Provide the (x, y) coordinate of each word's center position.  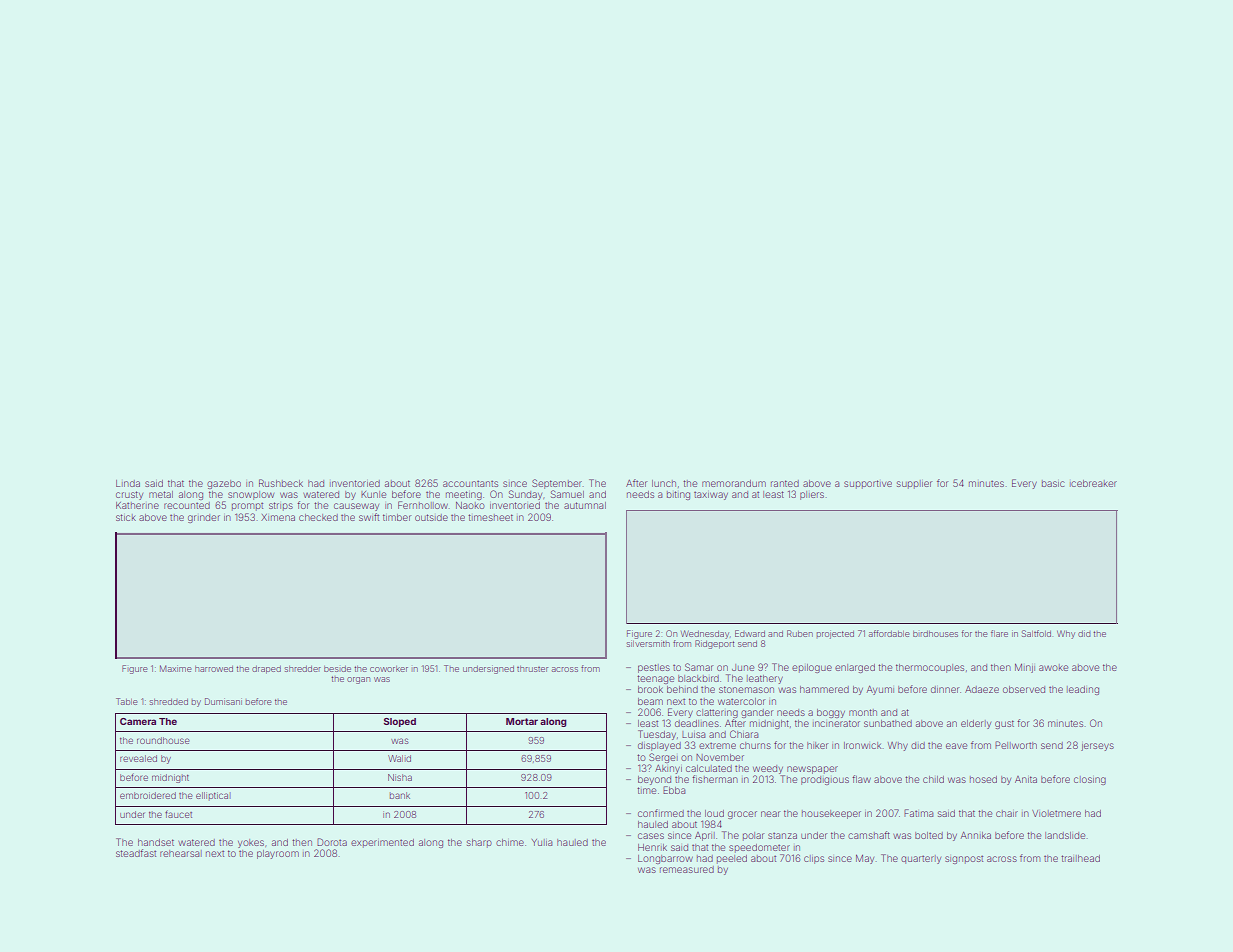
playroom (278, 854)
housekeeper (831, 814)
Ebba (674, 790)
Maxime (175, 668)
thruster (532, 669)
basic (1053, 483)
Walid (399, 758)
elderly (976, 724)
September (557, 484)
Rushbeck (281, 483)
